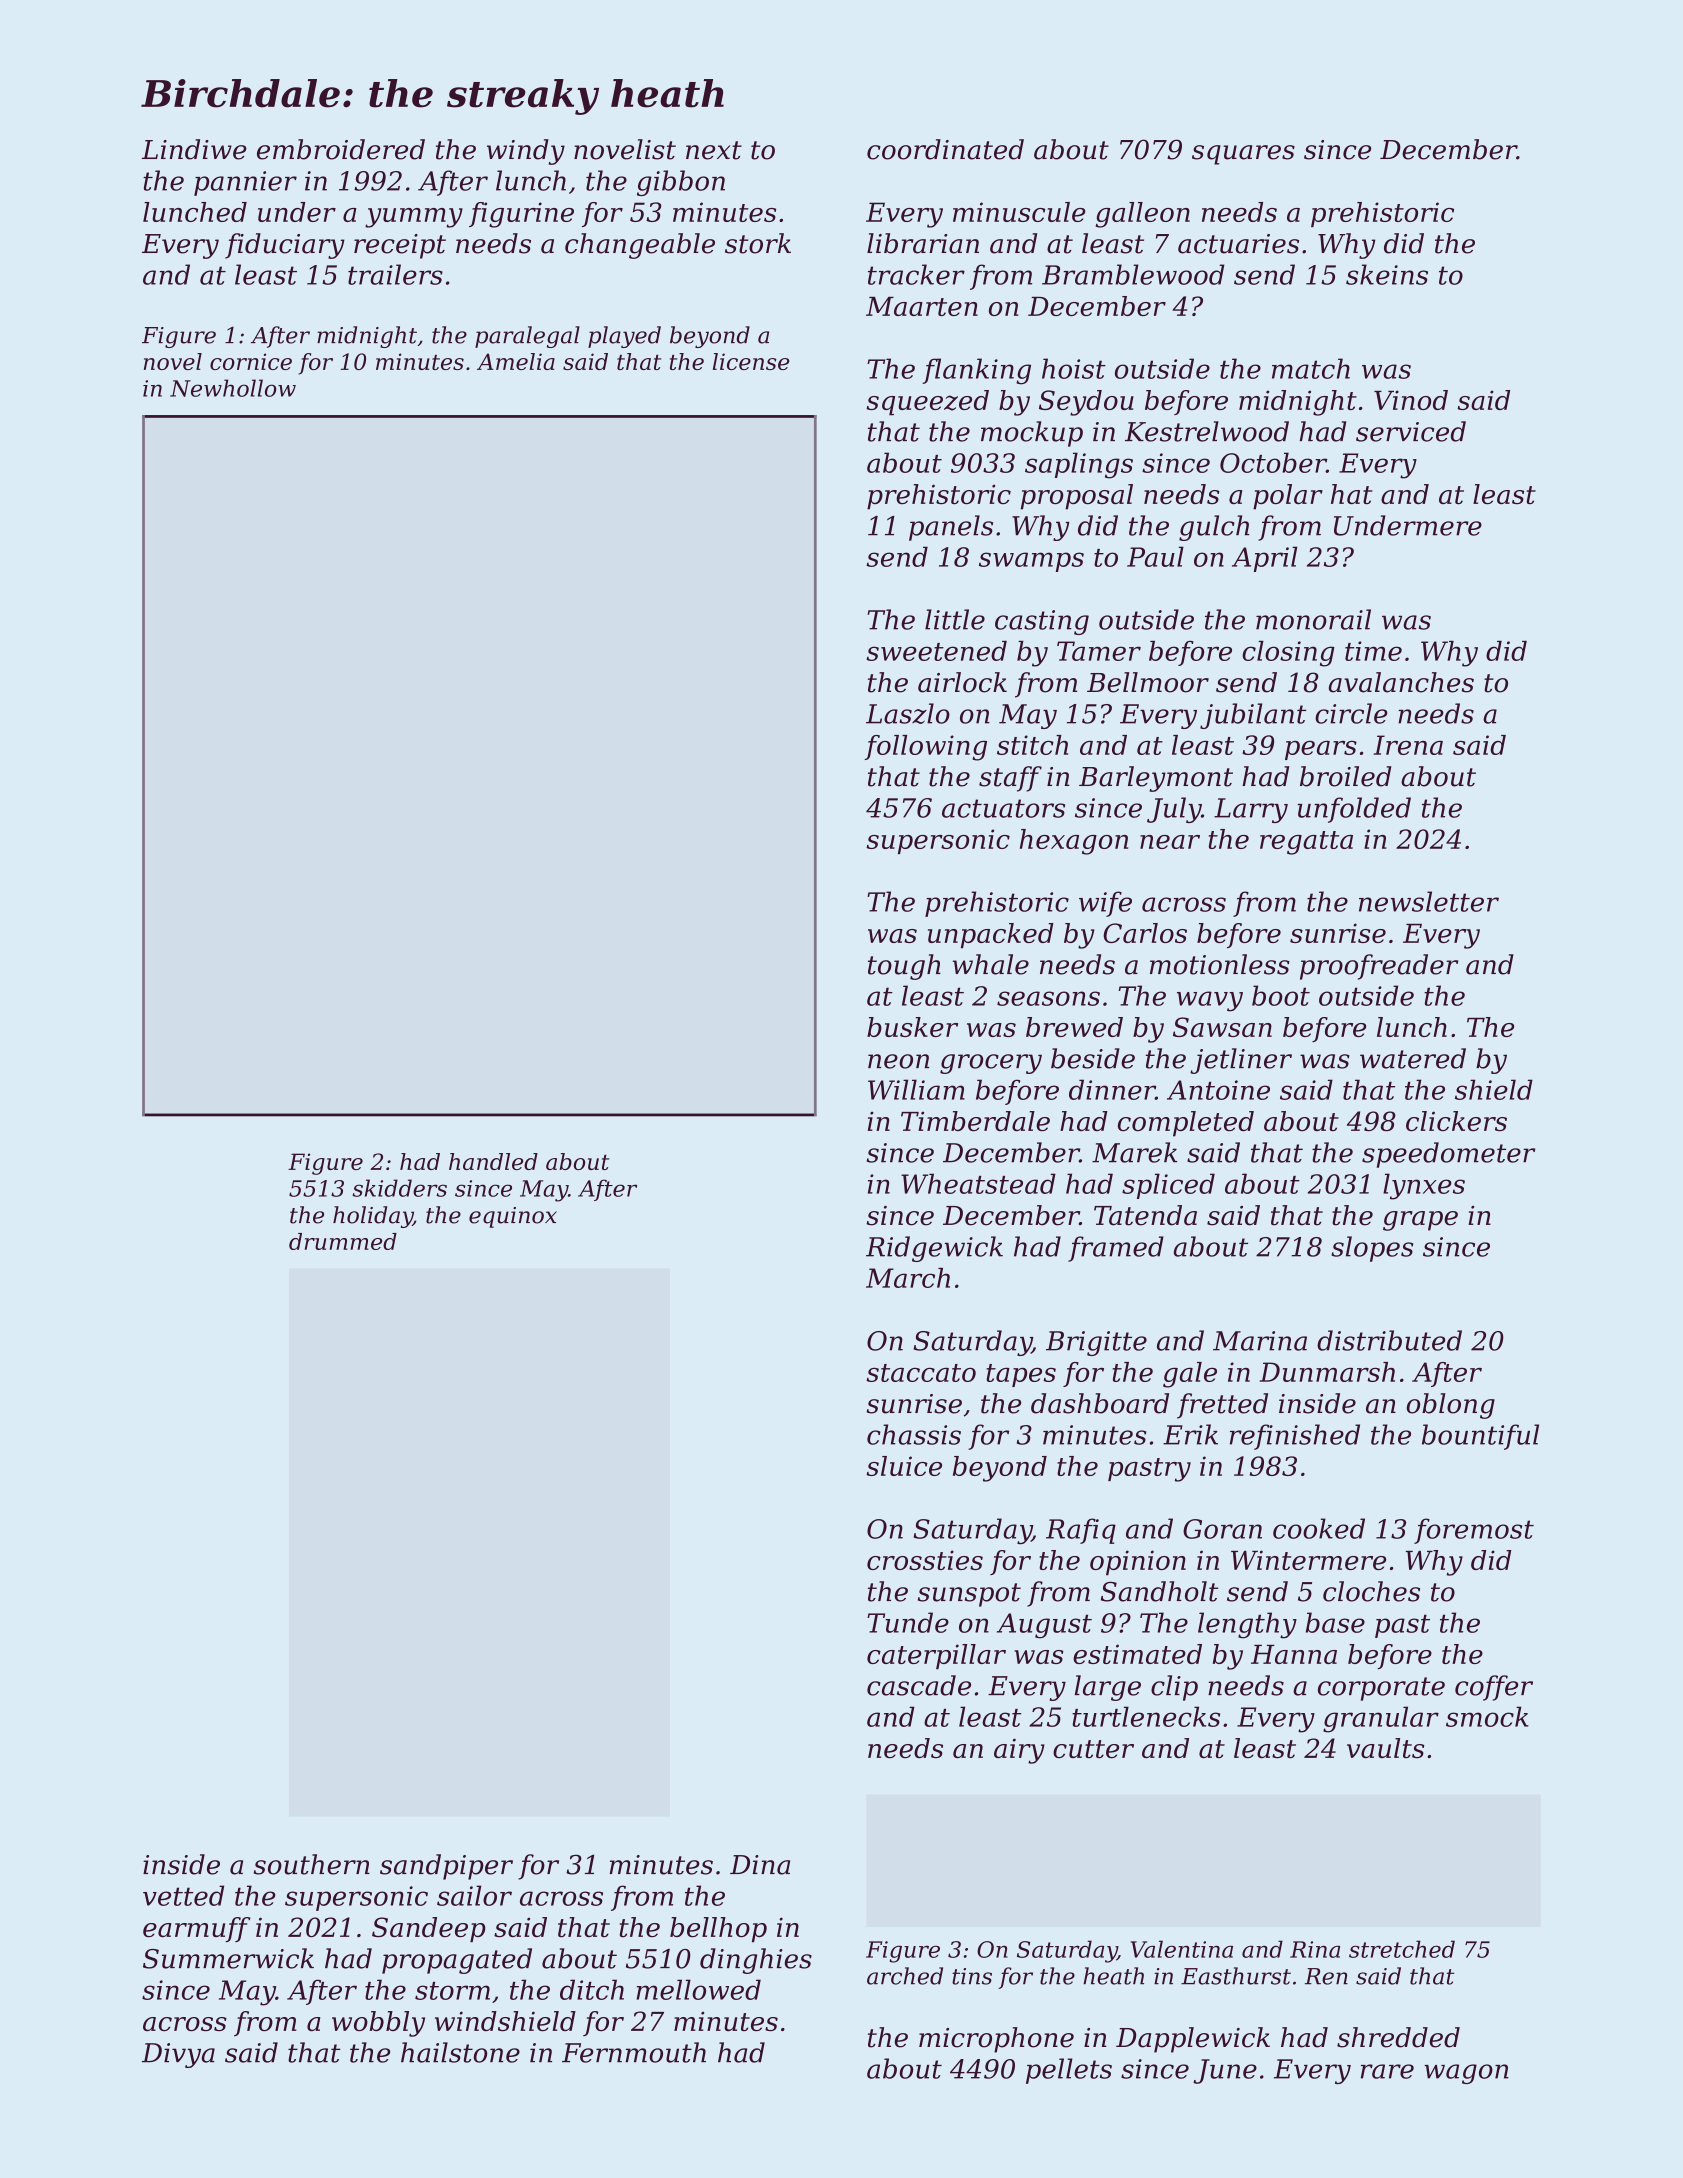 The width and height of the screenshot is (1683, 2178). Describe the element at coordinates (1220, 964) in the screenshot. I see `motionless` at that location.
